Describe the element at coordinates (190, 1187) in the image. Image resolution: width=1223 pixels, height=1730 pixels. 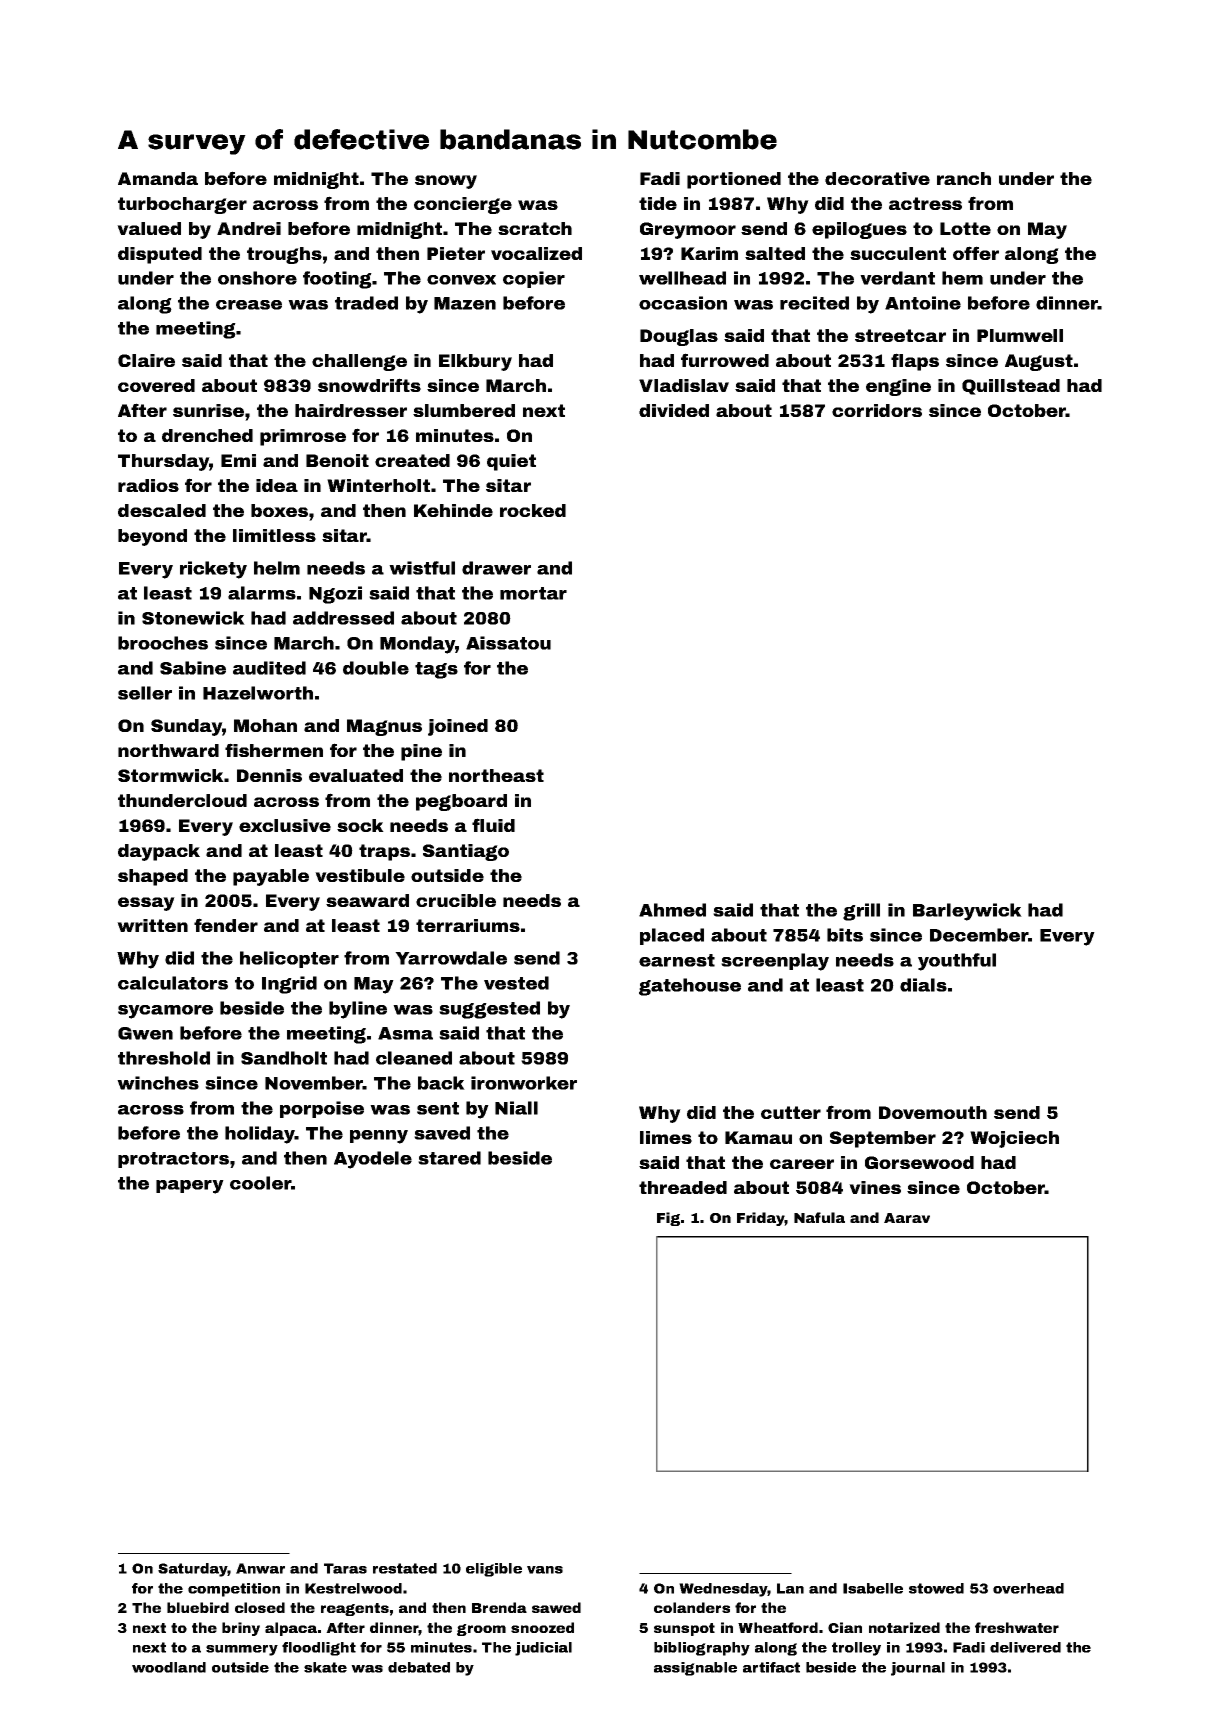
I see `papery` at that location.
